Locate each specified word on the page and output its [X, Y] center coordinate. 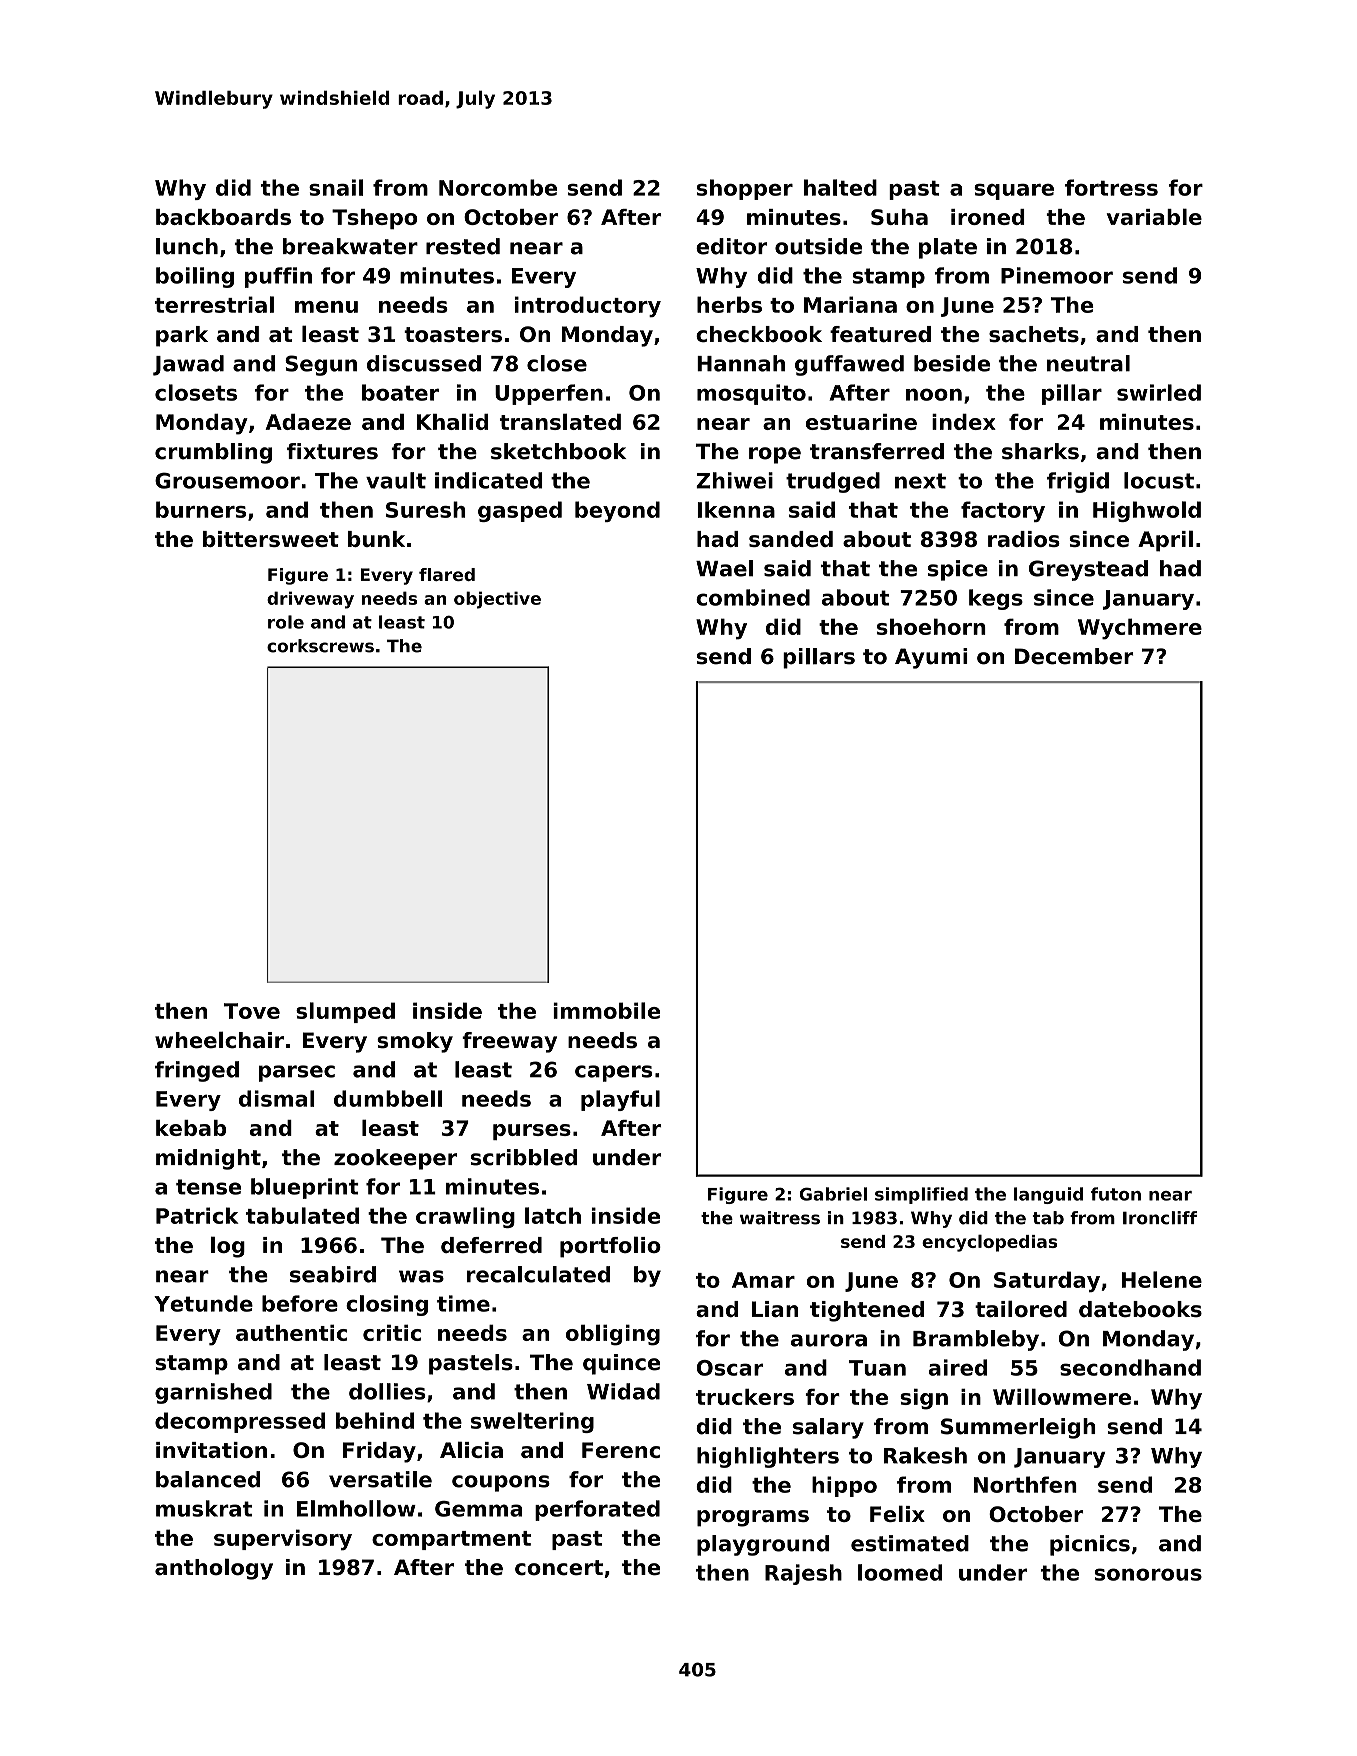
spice [958, 570]
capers [613, 1073]
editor [731, 246]
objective [497, 600]
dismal [277, 1098]
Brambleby [976, 1340]
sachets [1034, 334]
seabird [333, 1274]
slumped [345, 1012]
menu [326, 307]
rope [775, 455]
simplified [921, 1195]
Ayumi [931, 658]
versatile [380, 1479]
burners [201, 509]
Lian [775, 1309]
